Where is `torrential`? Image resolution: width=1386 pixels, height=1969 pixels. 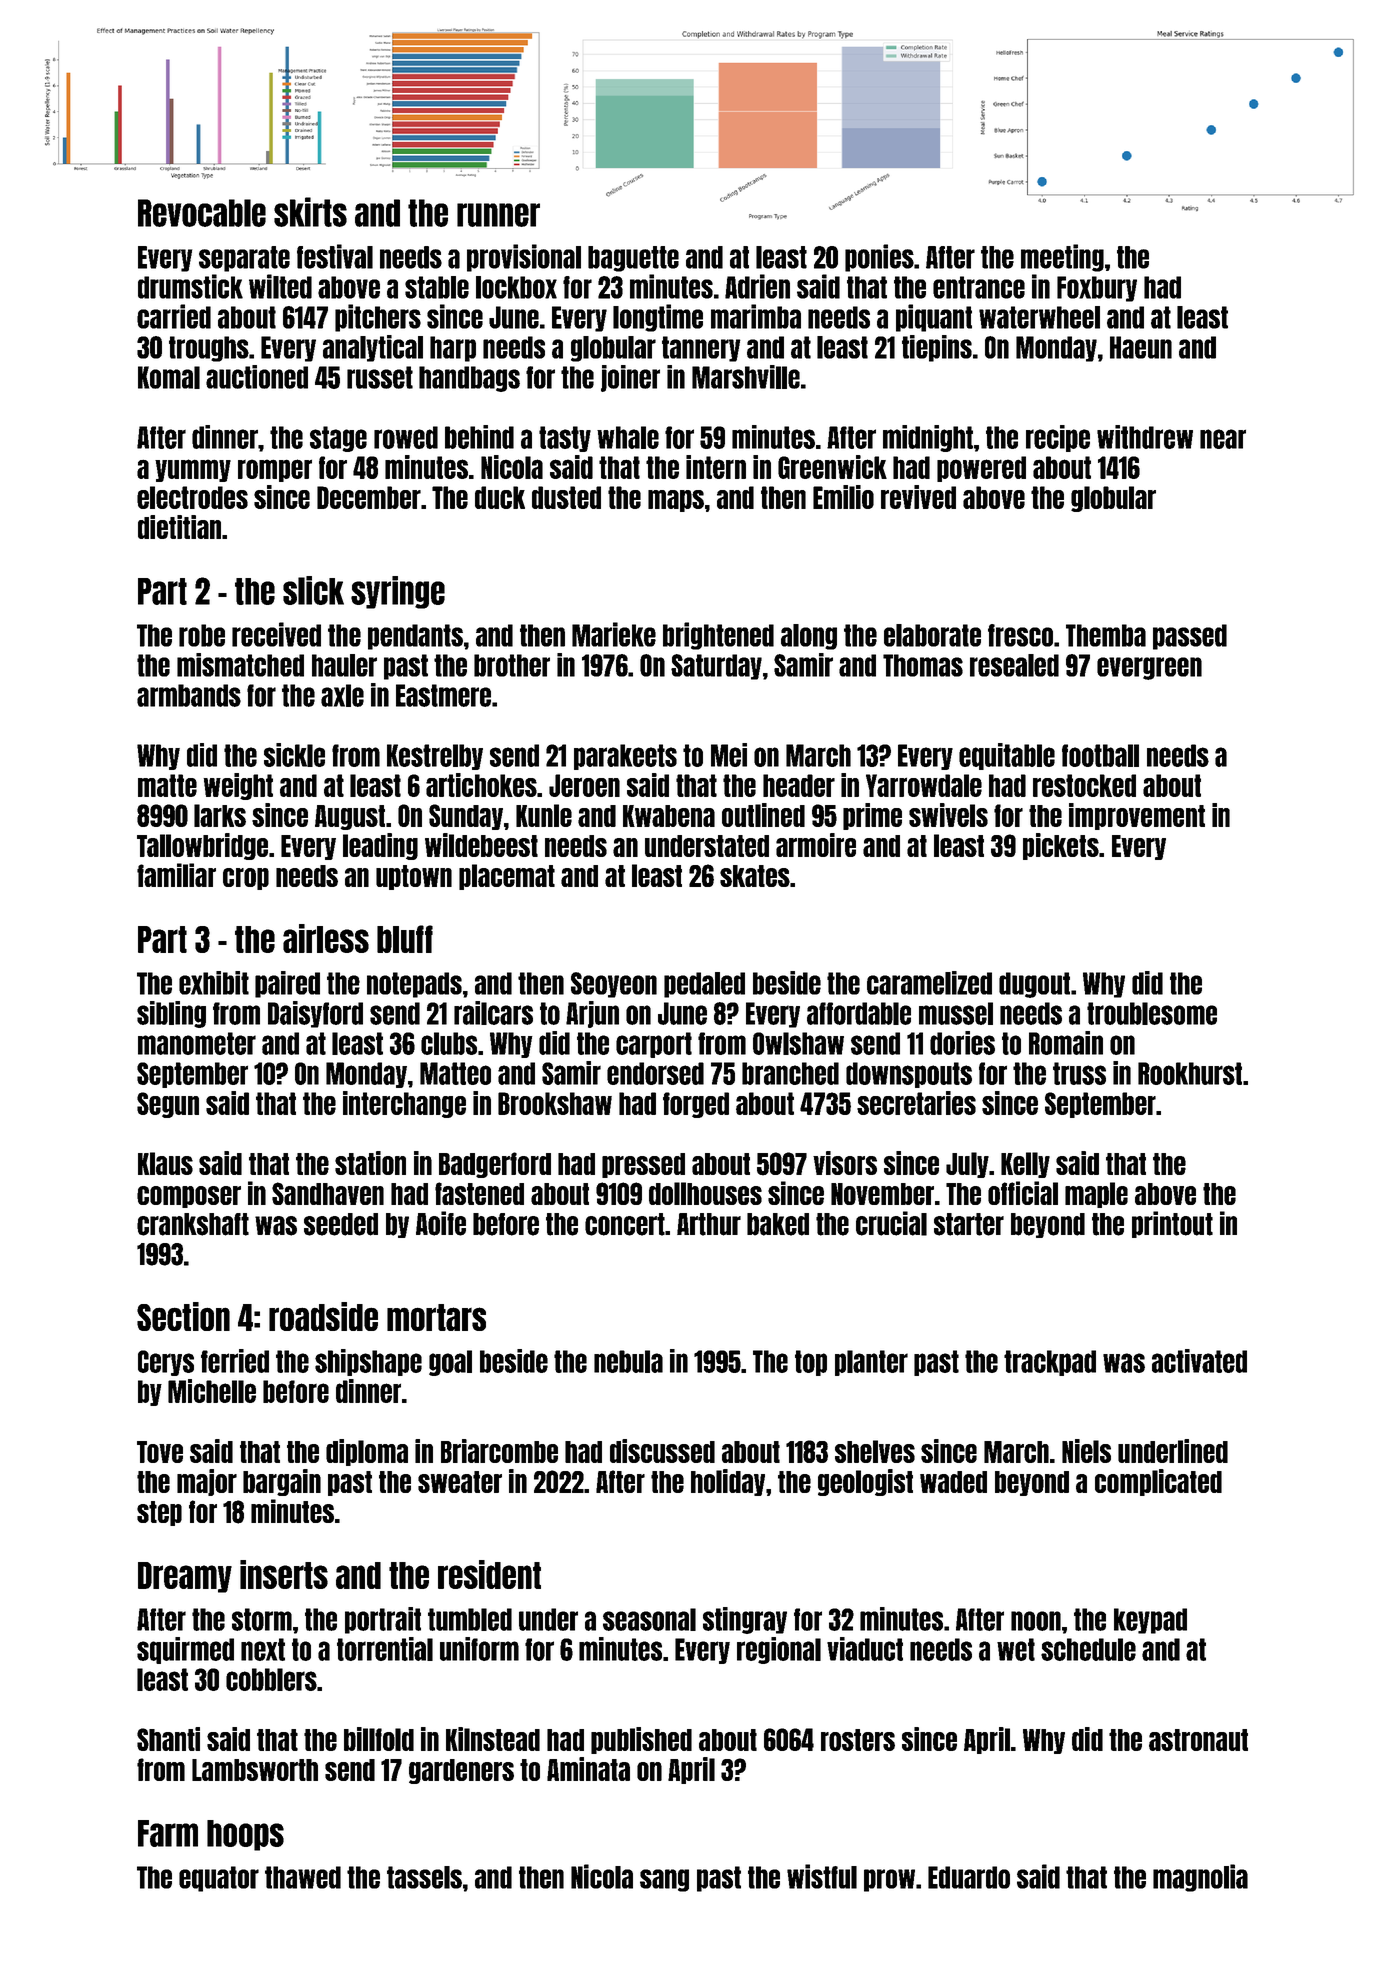 torrential is located at coordinates (385, 1649).
